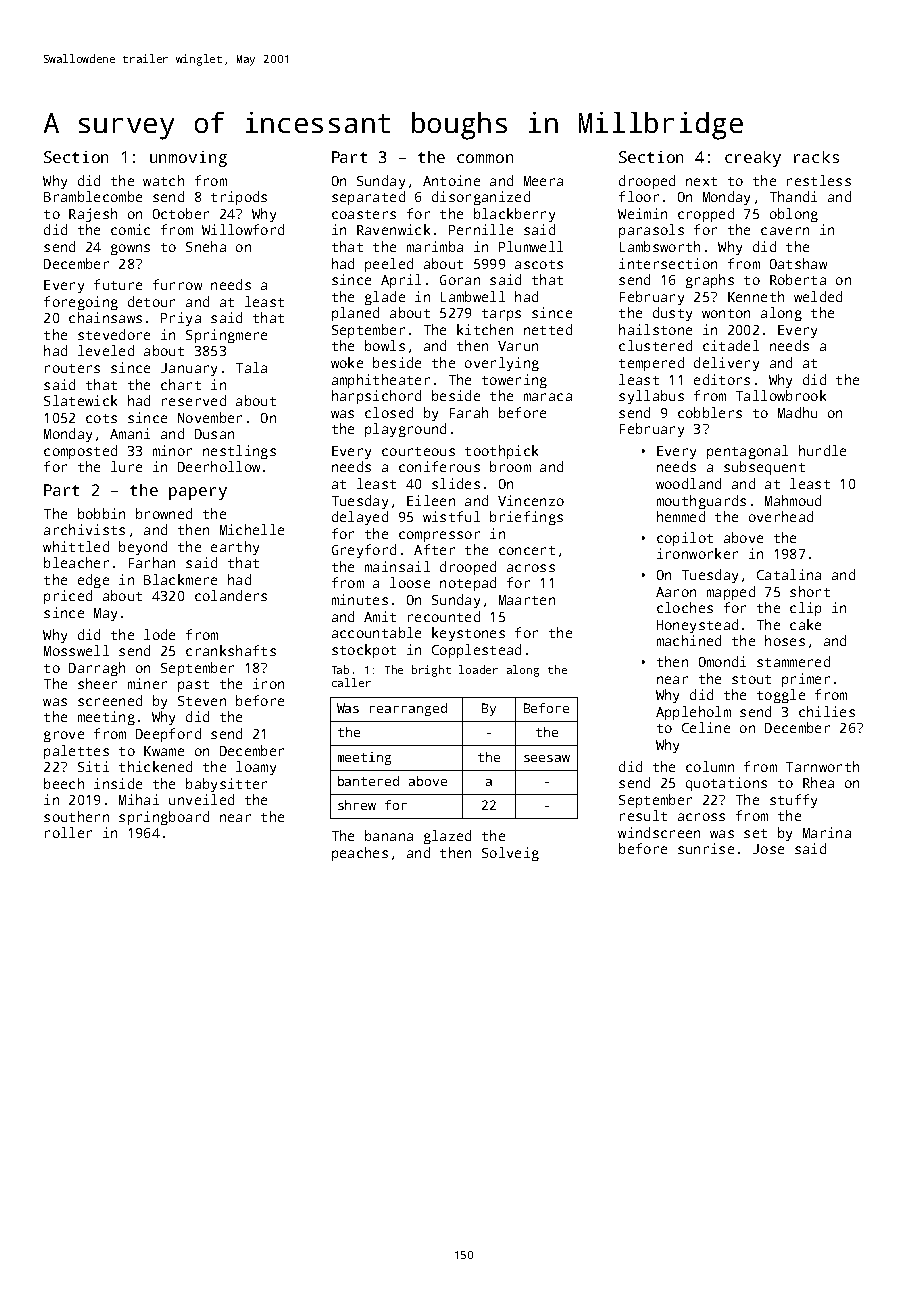 This screenshot has width=908, height=1316. What do you see at coordinates (798, 263) in the screenshot?
I see `Oatshaw` at bounding box center [798, 263].
